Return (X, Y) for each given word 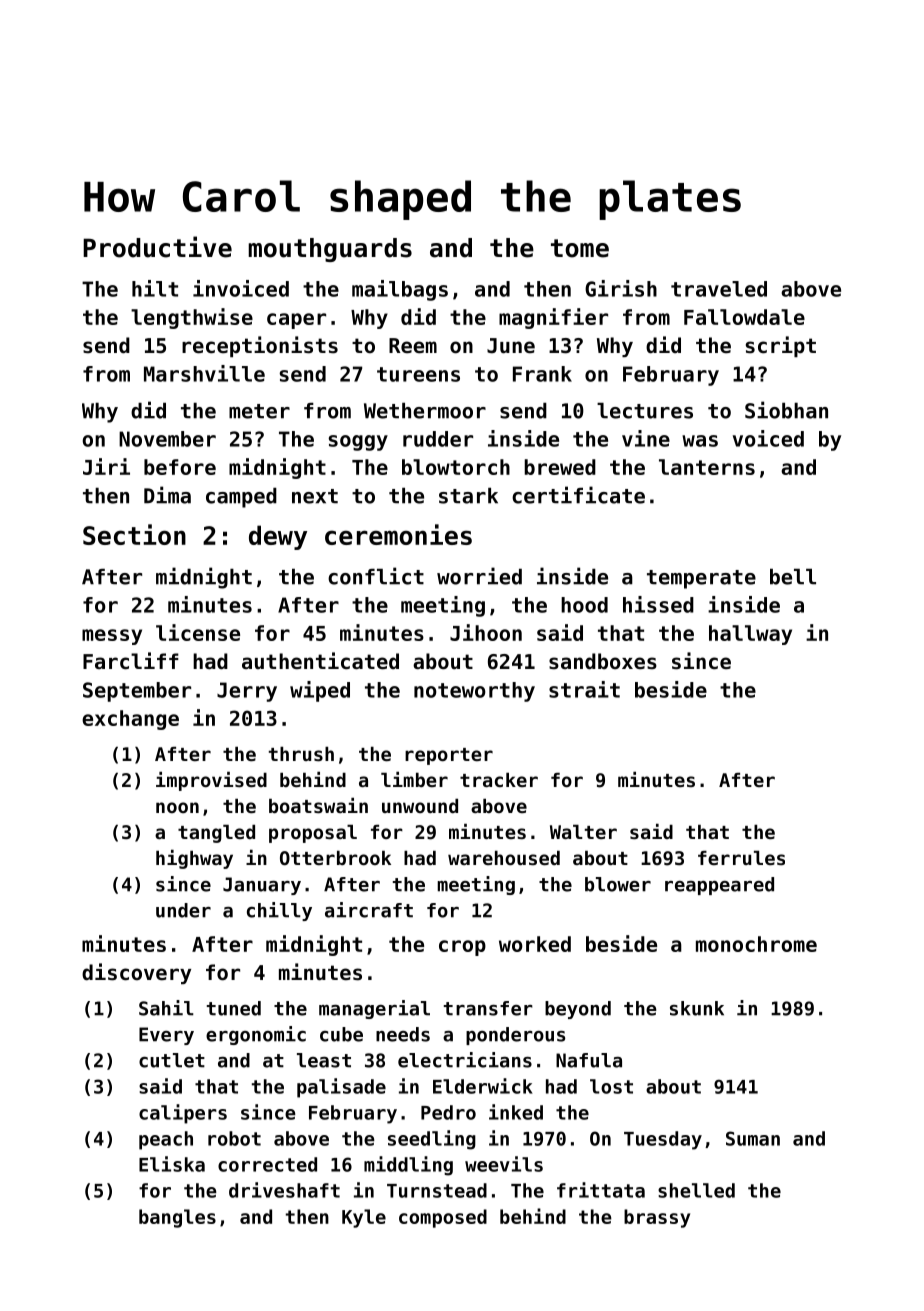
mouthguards (330, 250)
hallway (750, 635)
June (511, 346)
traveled (719, 289)
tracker (499, 780)
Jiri (106, 466)
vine (646, 438)
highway (194, 859)
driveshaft (284, 1190)
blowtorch (456, 467)
